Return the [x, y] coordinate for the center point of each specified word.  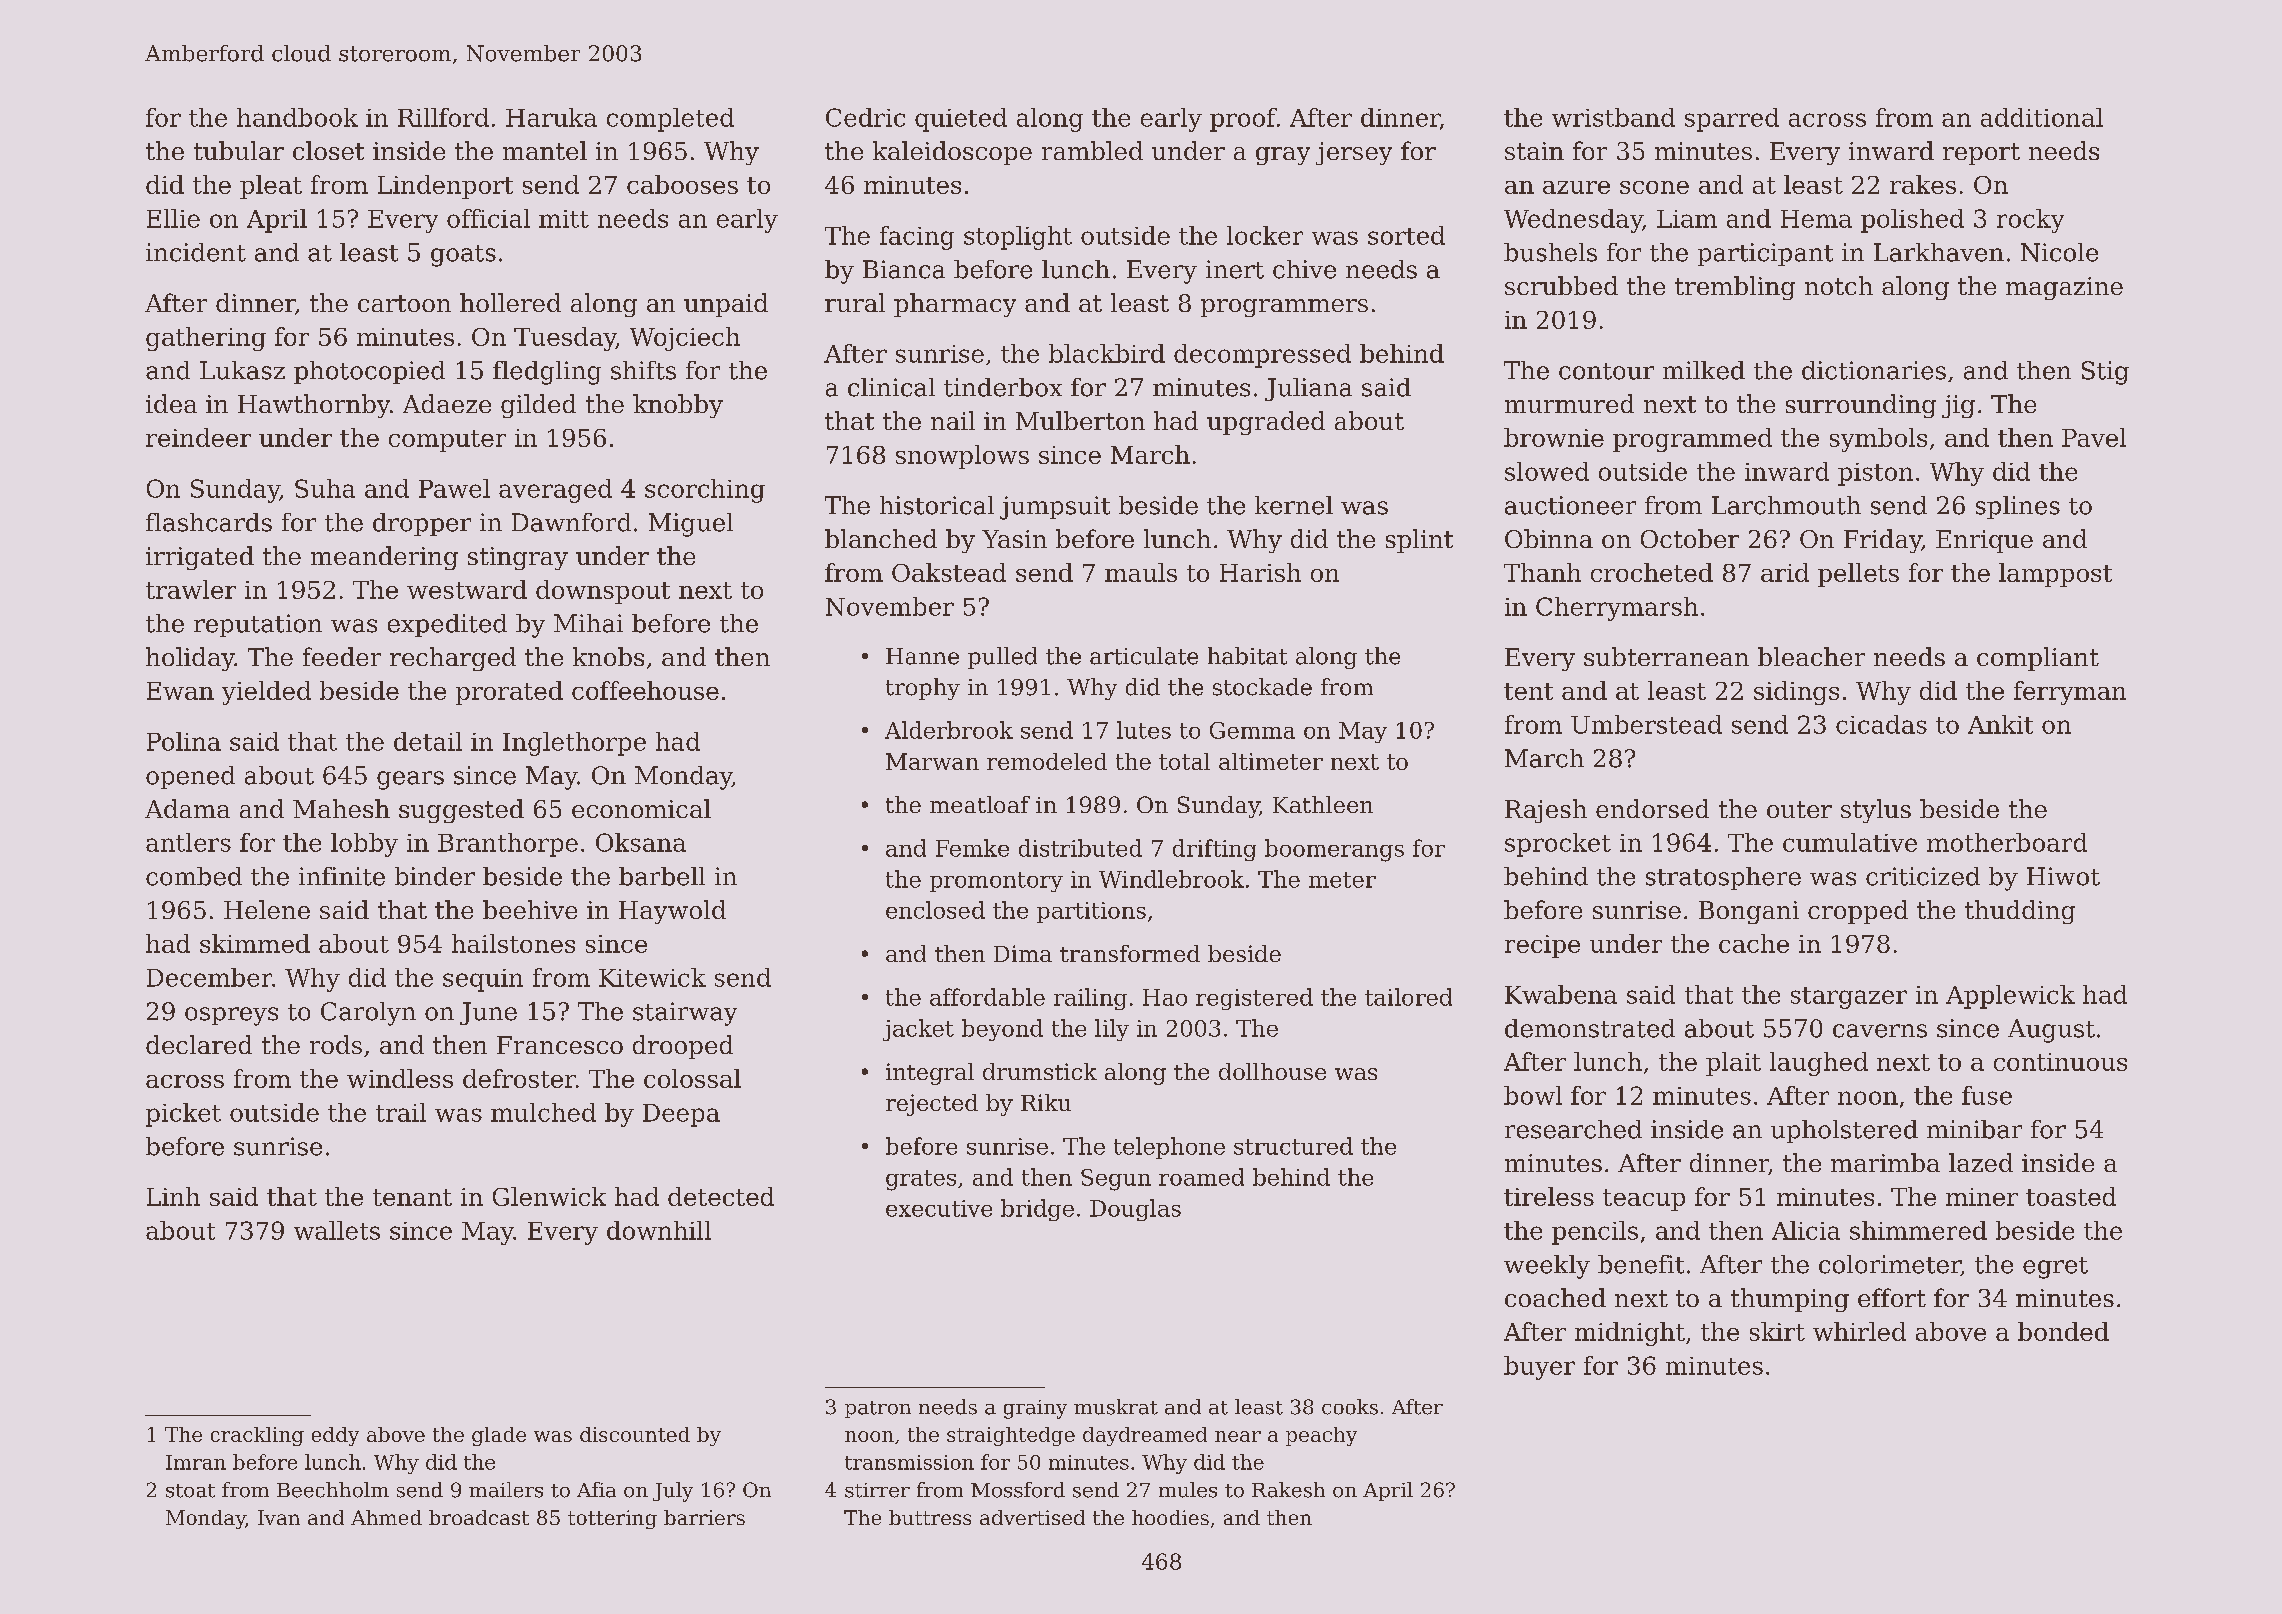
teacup [1644, 1200]
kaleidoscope [952, 153]
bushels [1550, 252]
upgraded [1266, 423]
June [488, 1013]
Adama [187, 808]
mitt [564, 219]
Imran [196, 1462]
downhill [659, 1230]
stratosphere [1723, 878]
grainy [1035, 1409]
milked [1704, 370]
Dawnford [571, 522]
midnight [1630, 1334]
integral [930, 1074]
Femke [972, 848]
